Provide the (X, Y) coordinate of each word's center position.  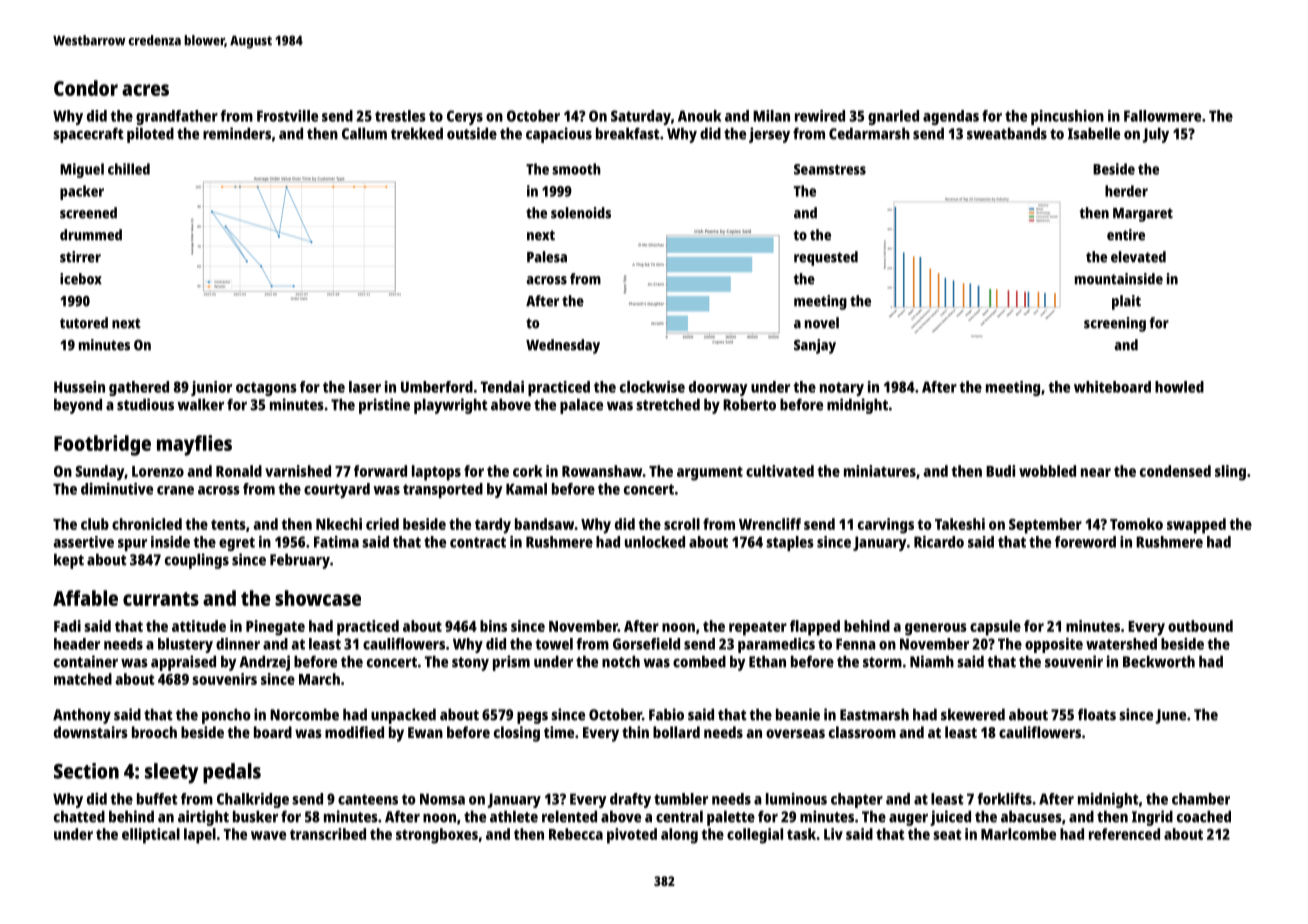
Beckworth (1159, 661)
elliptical (151, 836)
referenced (1124, 834)
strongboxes (437, 836)
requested (826, 258)
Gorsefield (646, 644)
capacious (559, 135)
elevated (1138, 257)
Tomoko (1136, 524)
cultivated (780, 471)
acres (145, 90)
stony (470, 664)
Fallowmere (1162, 116)
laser (365, 387)
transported (443, 490)
